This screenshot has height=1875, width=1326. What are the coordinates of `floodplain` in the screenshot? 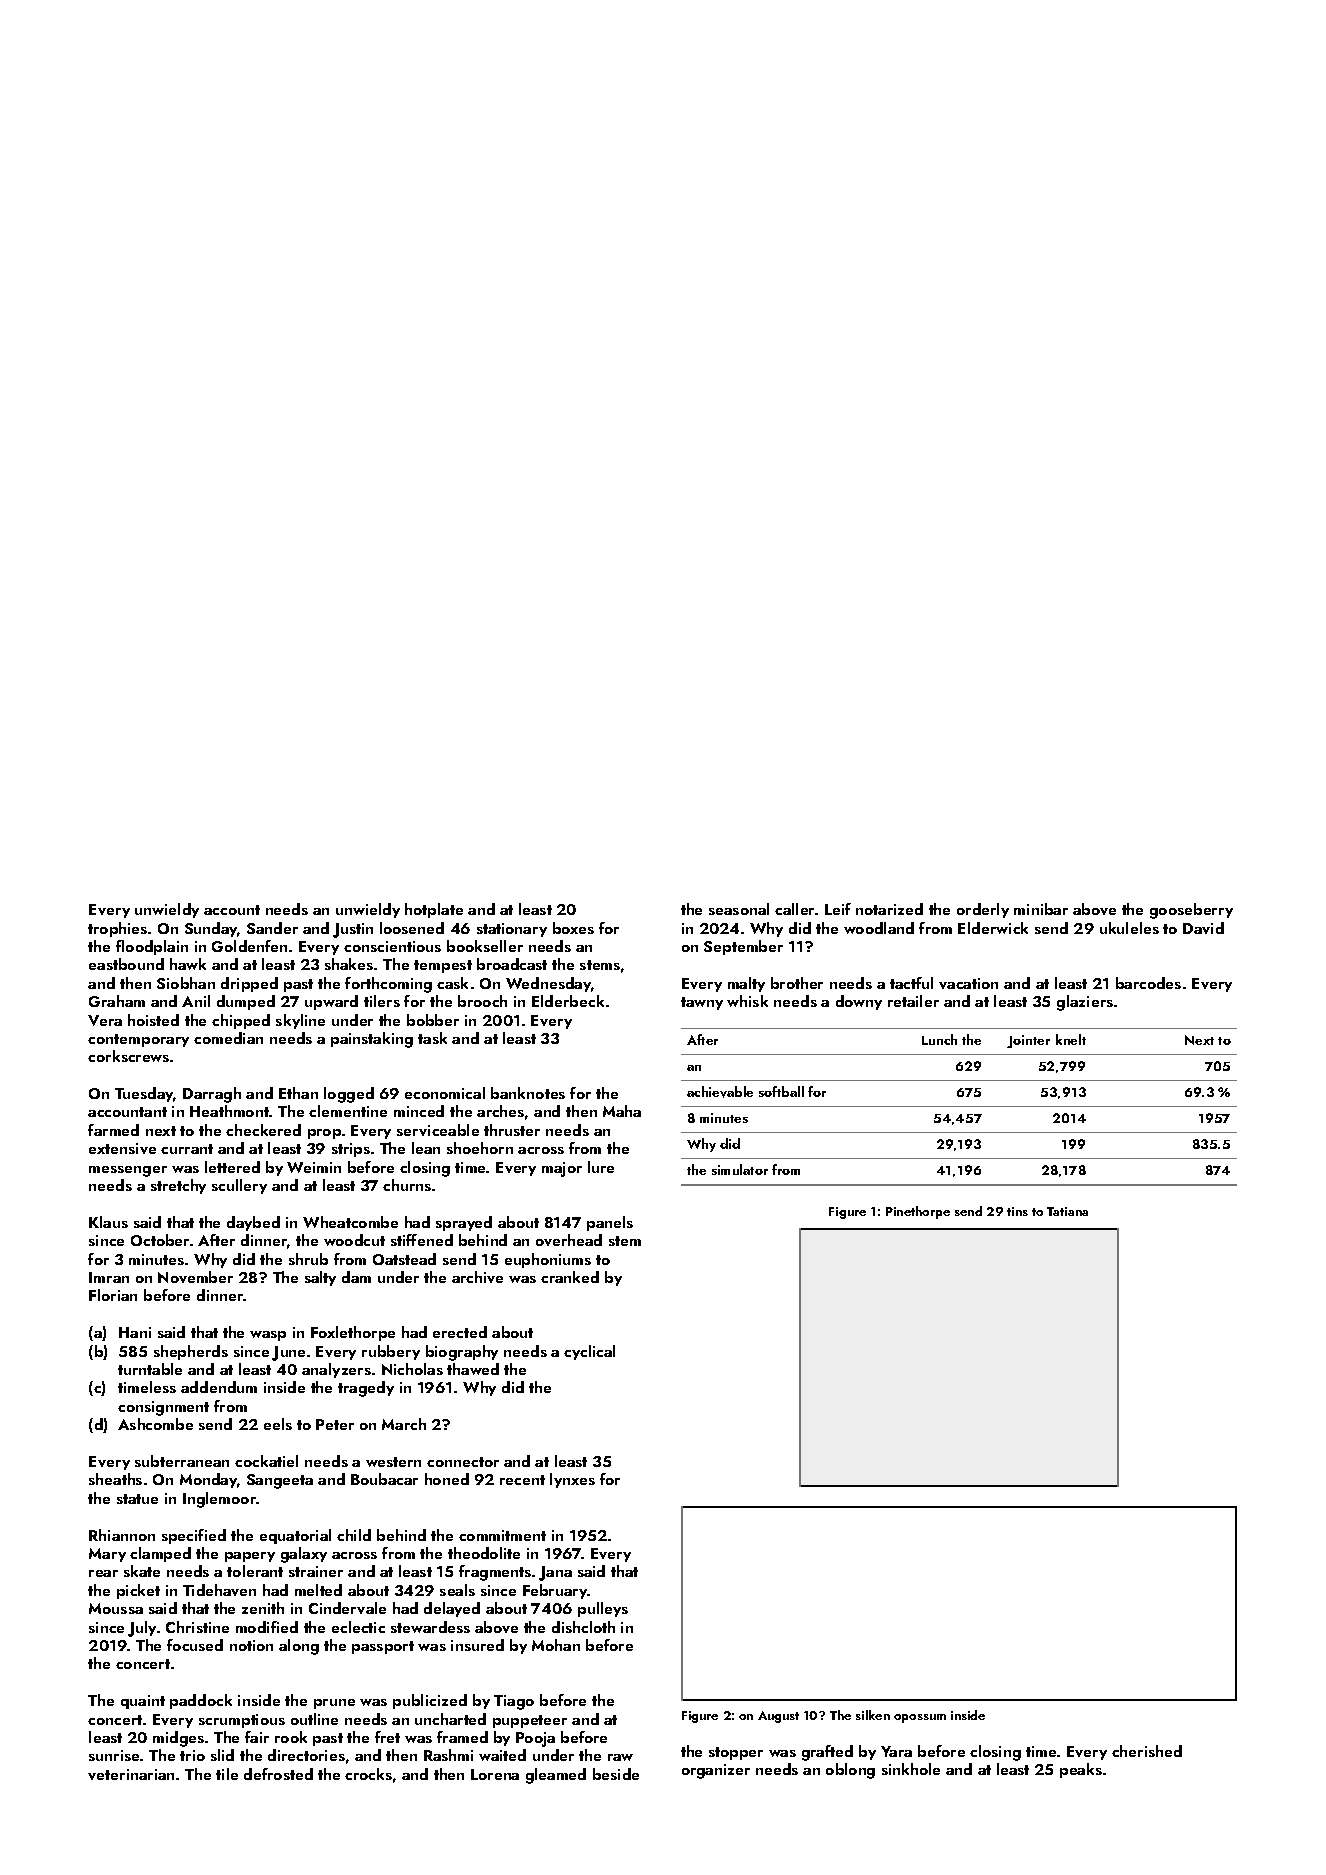 It's located at (152, 947).
